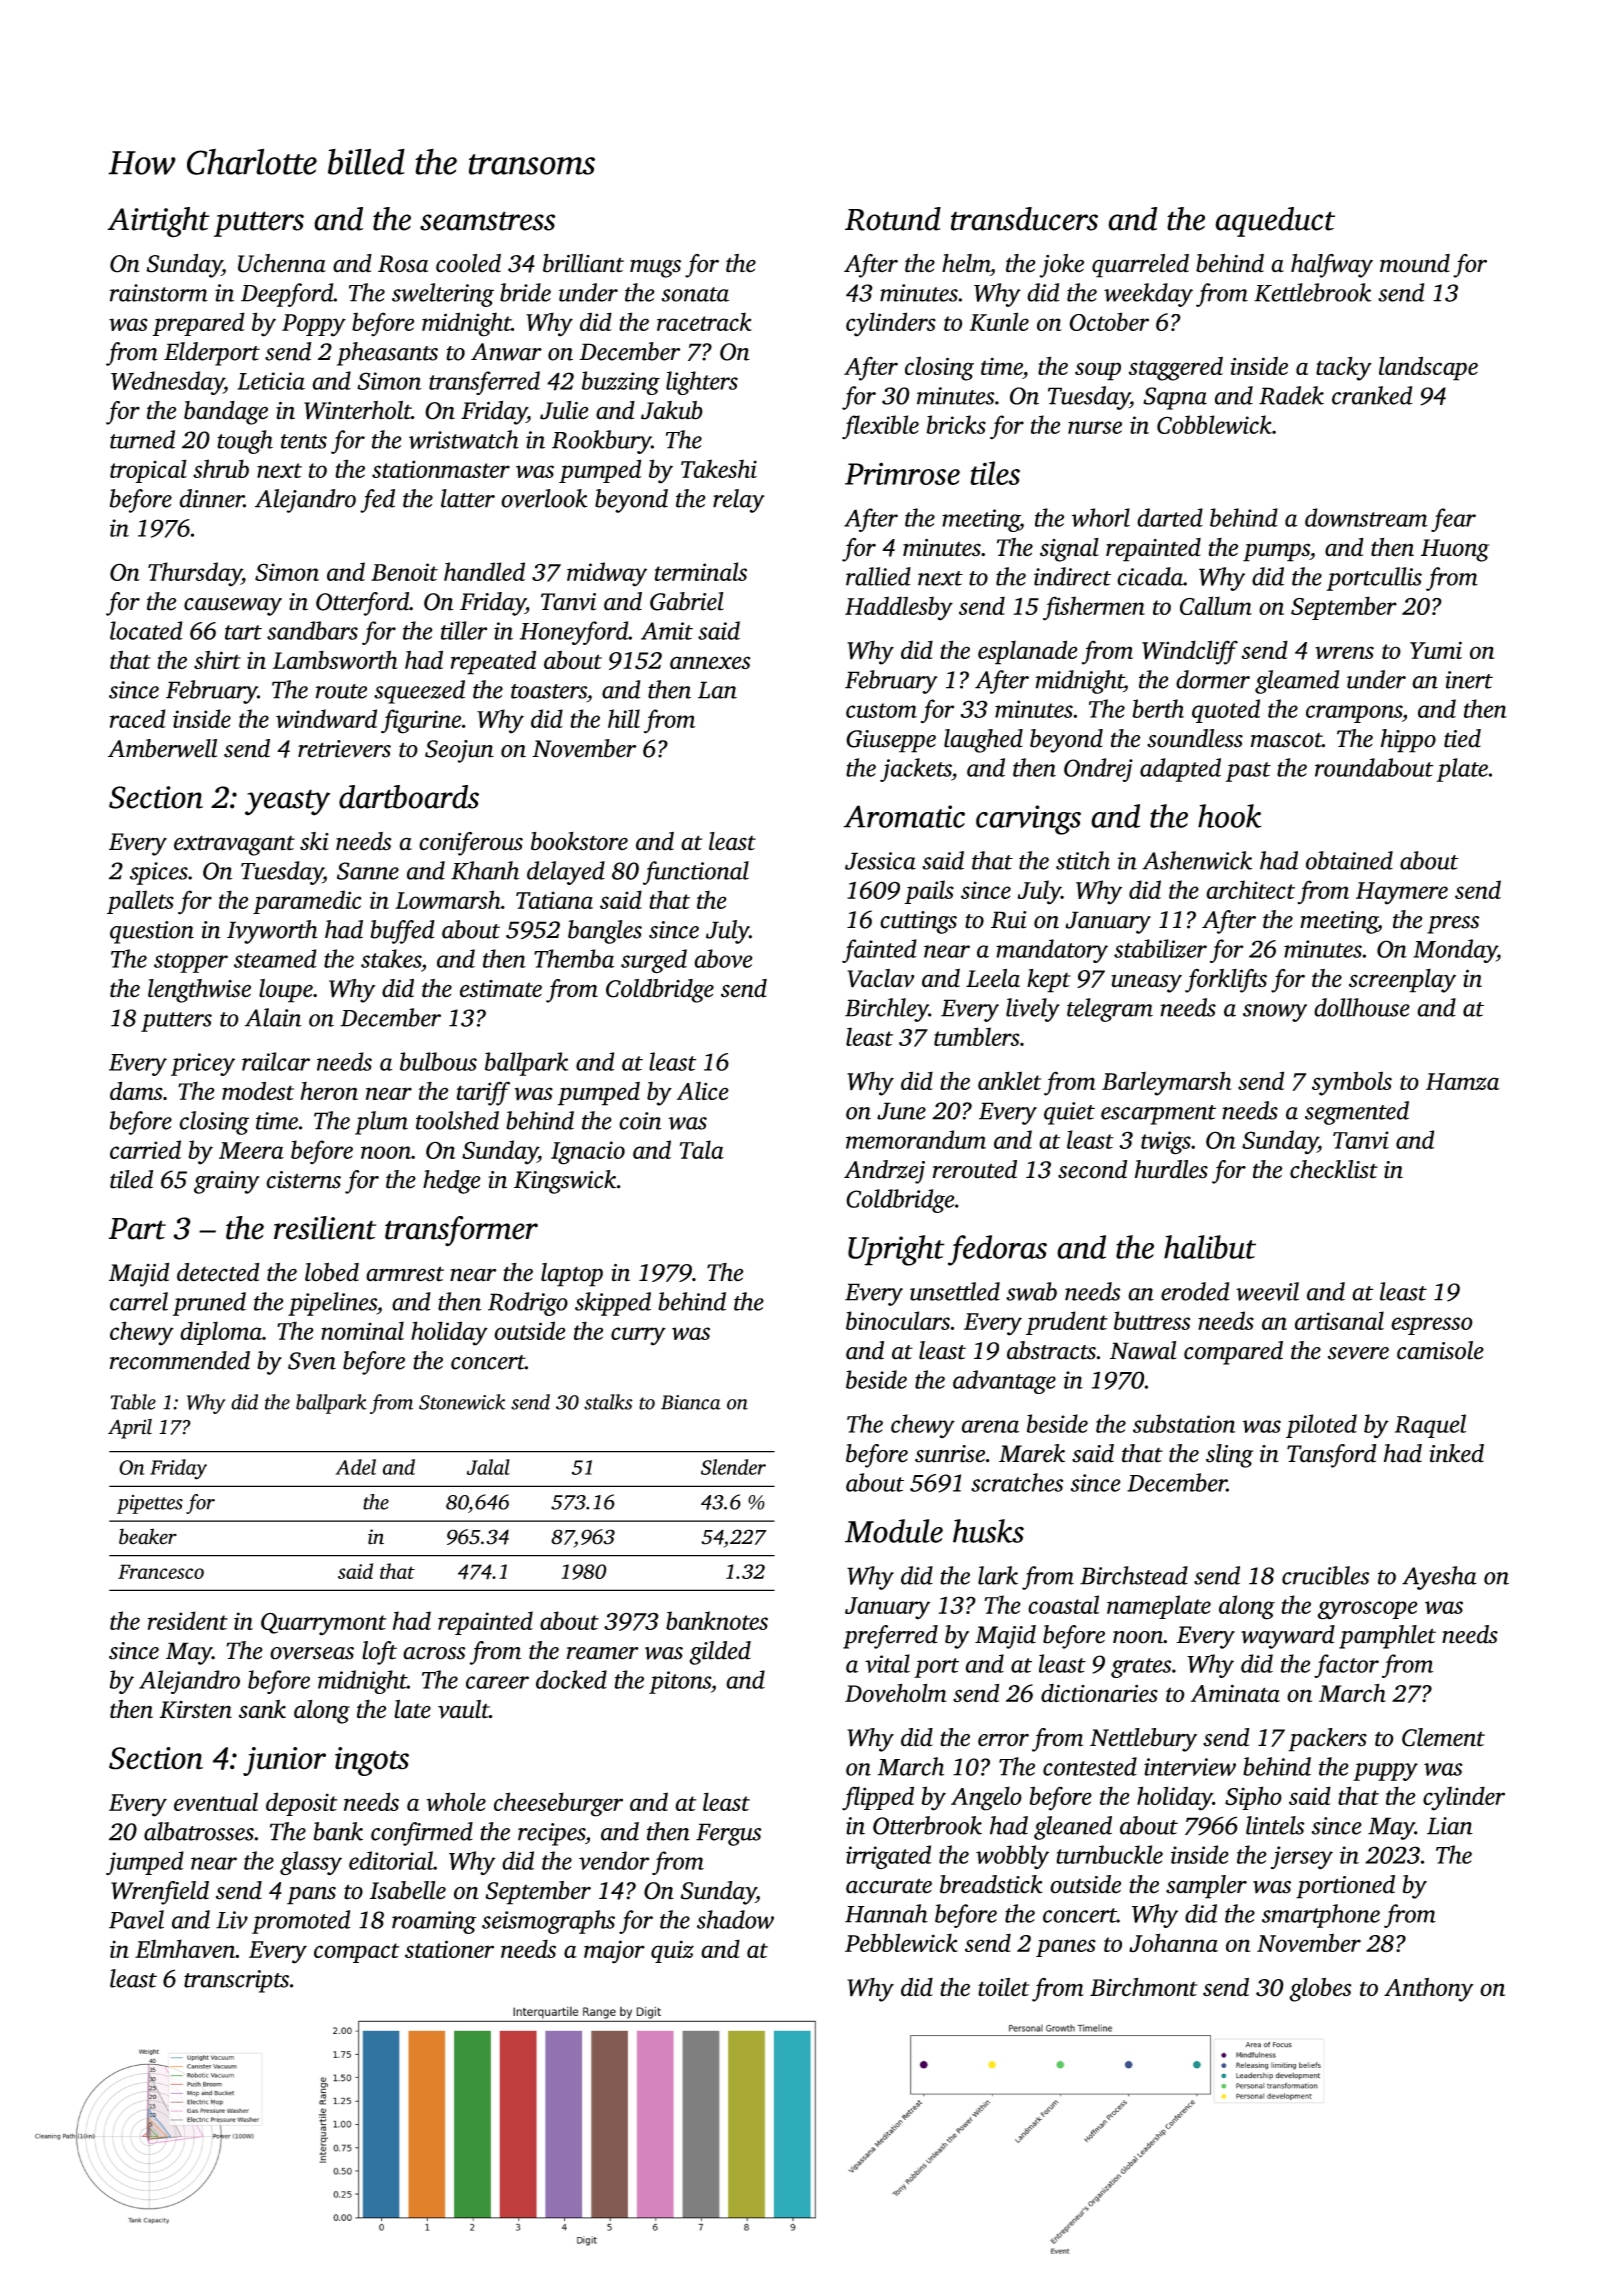  Describe the element at coordinates (282, 263) in the screenshot. I see `Uchenna` at that location.
